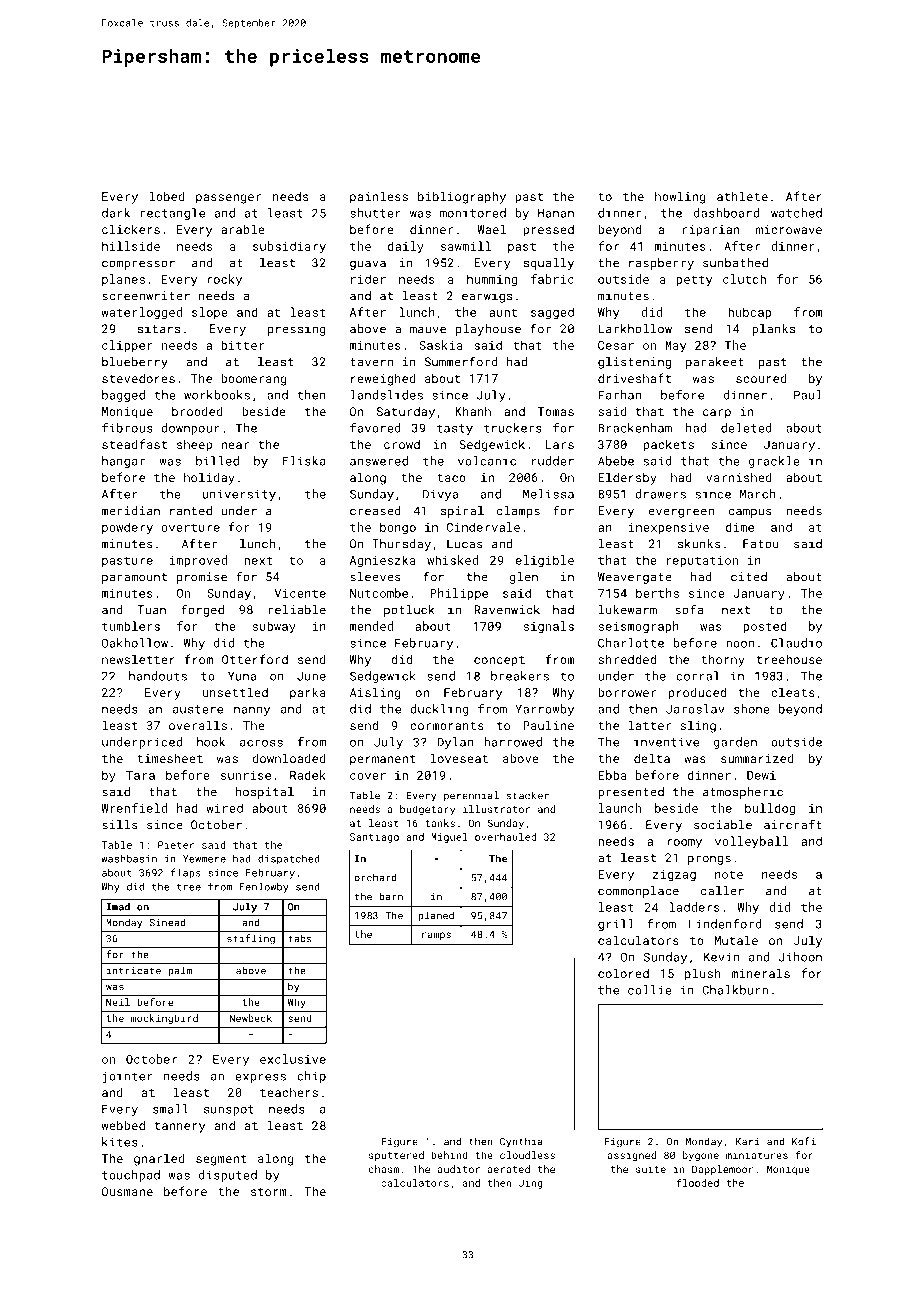  What do you see at coordinates (616, 461) in the image?
I see `Abebe` at bounding box center [616, 461].
